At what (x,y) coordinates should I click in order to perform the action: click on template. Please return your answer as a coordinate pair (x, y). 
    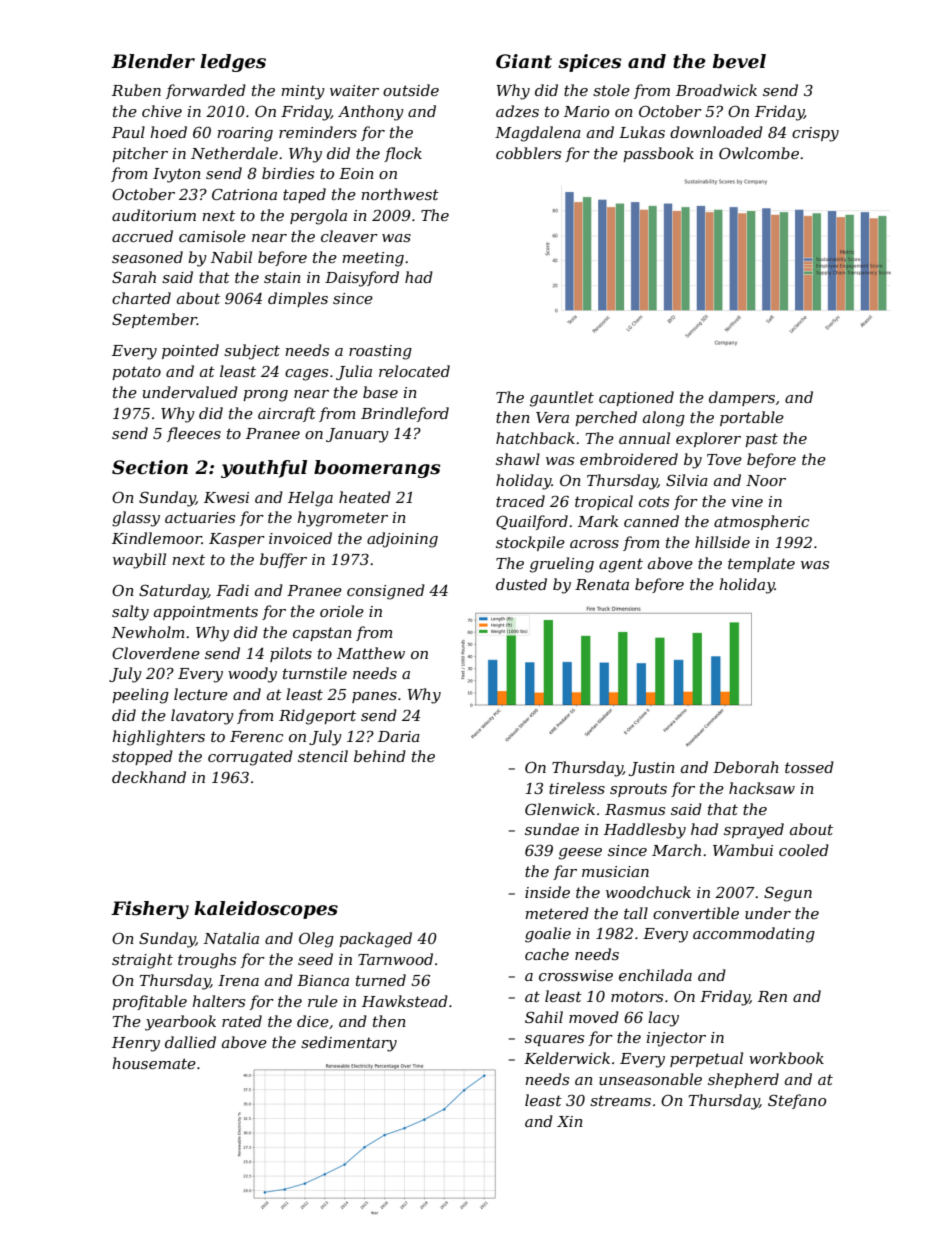
    Looking at the image, I should click on (761, 564).
